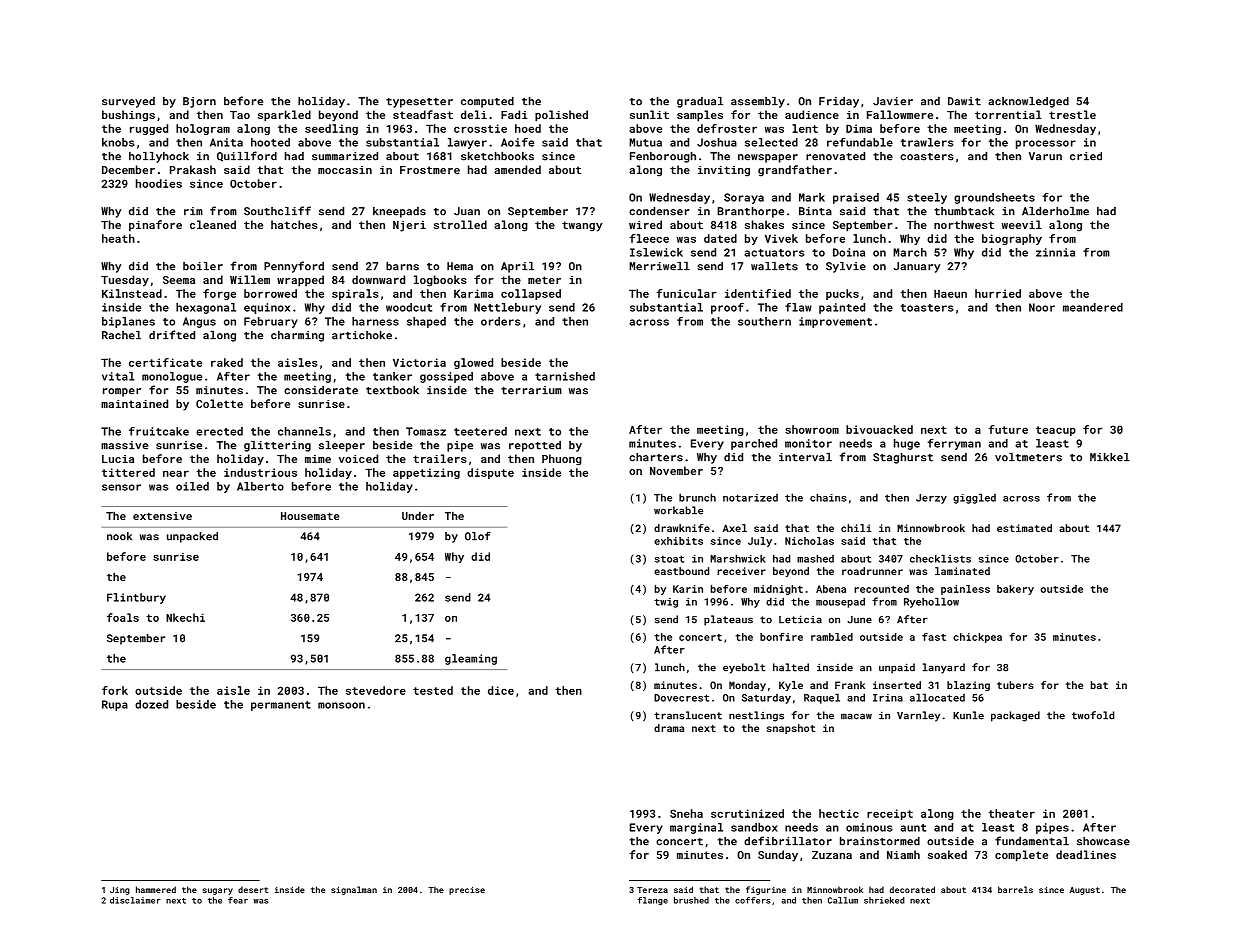 The width and height of the image is (1233, 952). I want to click on computed, so click(487, 102).
